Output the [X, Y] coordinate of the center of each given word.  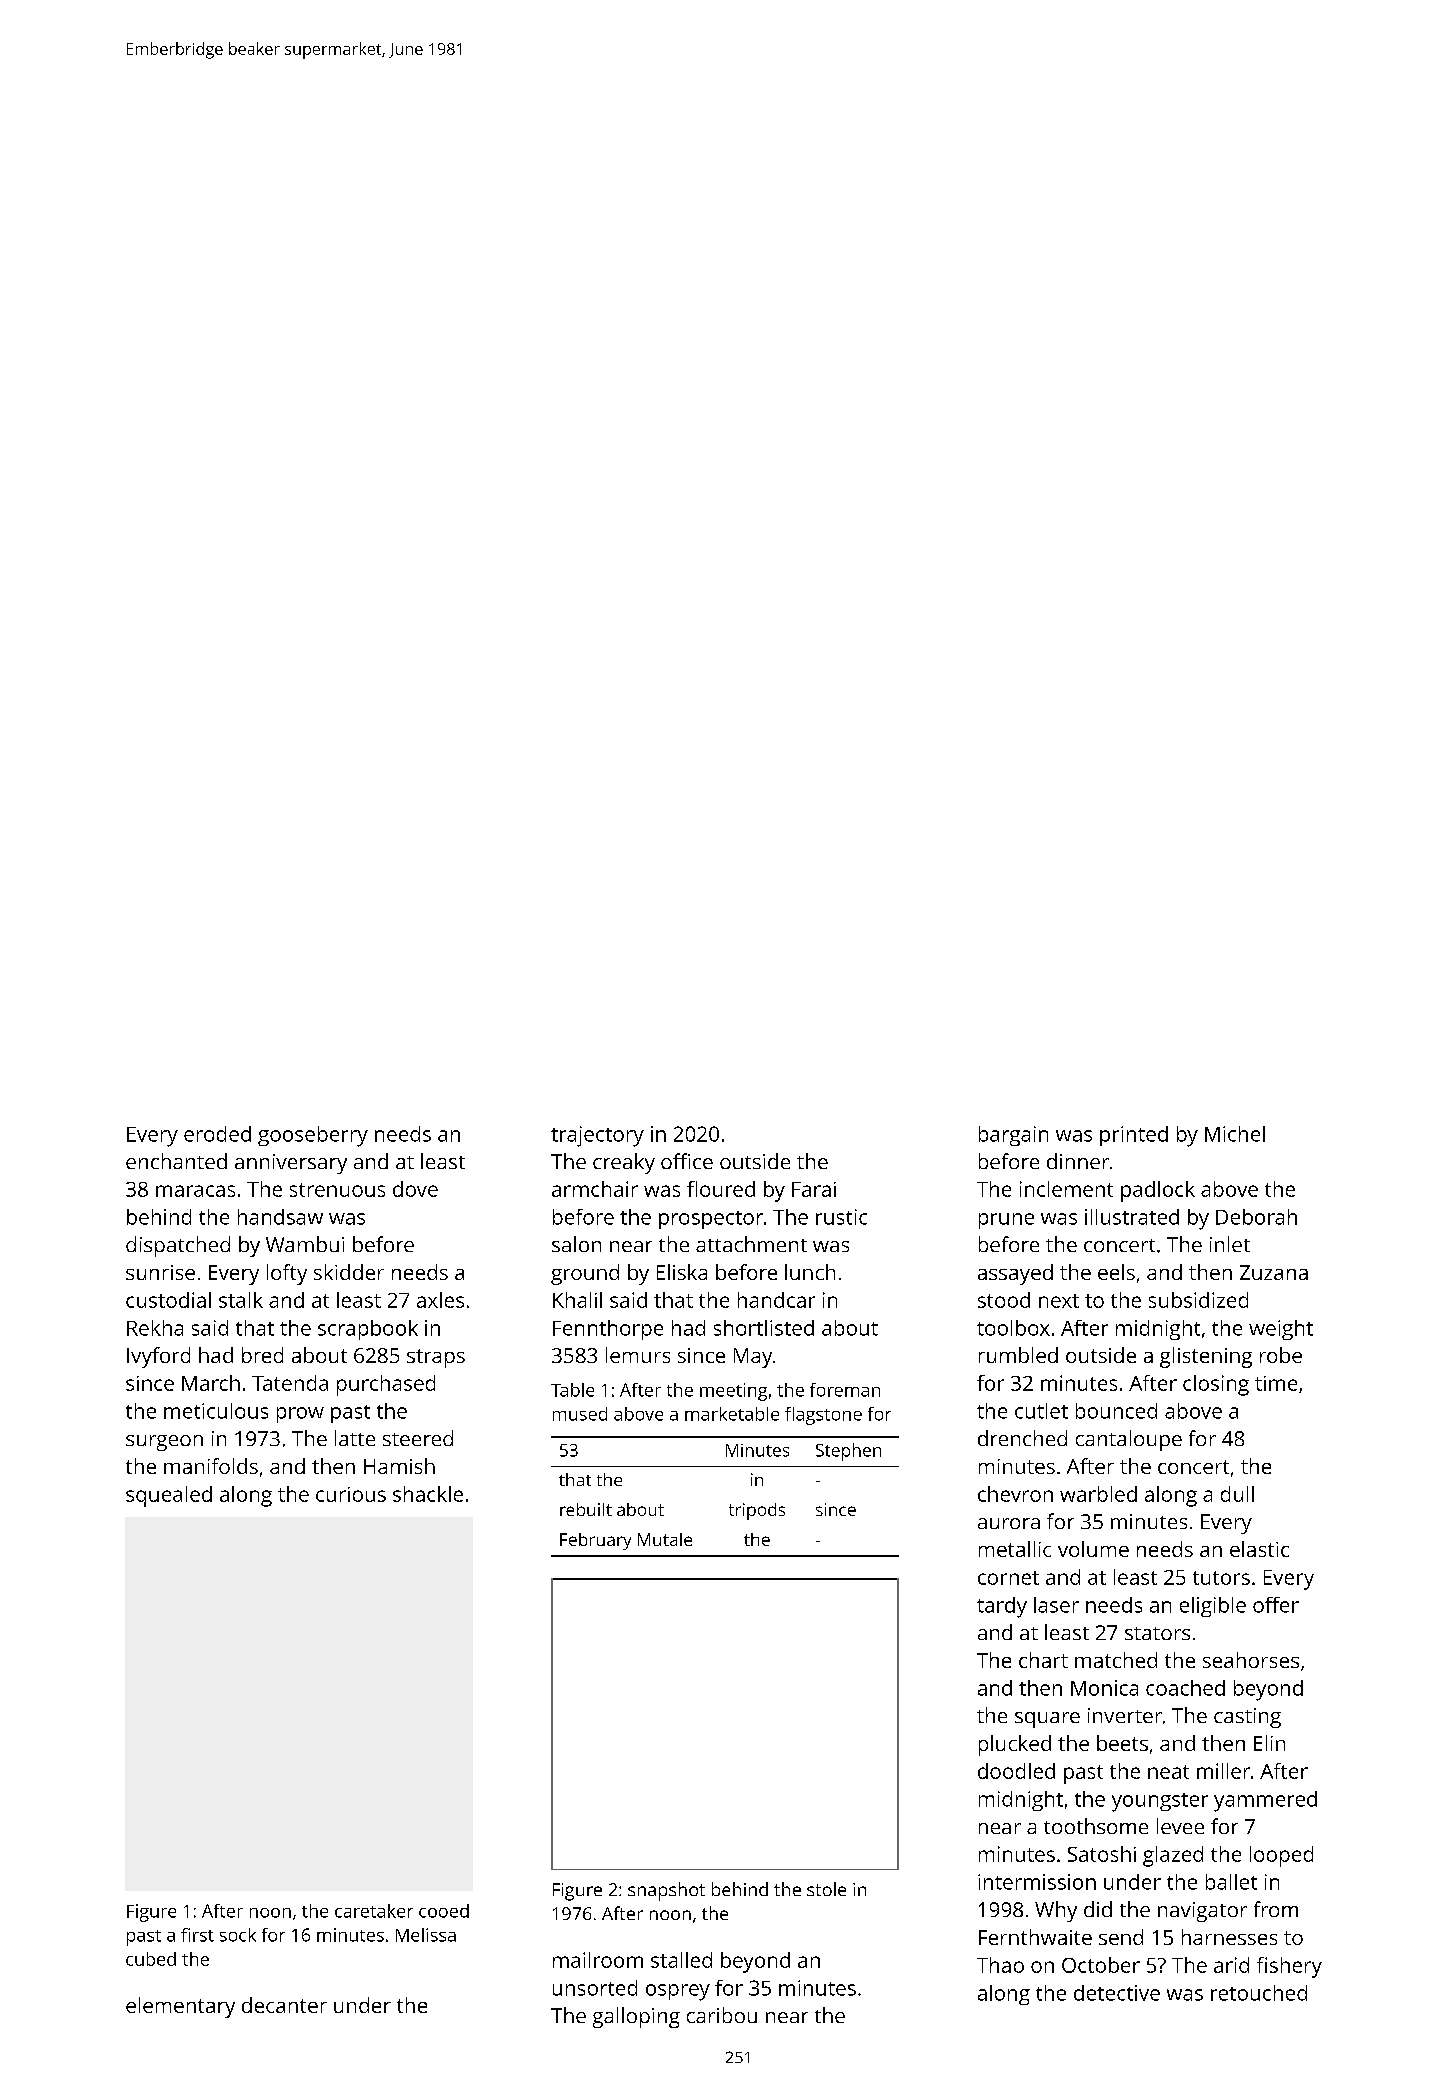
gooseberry [313, 1136]
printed [1134, 1136]
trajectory [597, 1136]
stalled [681, 1960]
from [1276, 1909]
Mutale [665, 1539]
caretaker [374, 1911]
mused [580, 1414]
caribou [722, 2015]
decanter [284, 2005]
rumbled [1018, 1355]
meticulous [216, 1411]
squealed [169, 1496]
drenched [1022, 1438]
